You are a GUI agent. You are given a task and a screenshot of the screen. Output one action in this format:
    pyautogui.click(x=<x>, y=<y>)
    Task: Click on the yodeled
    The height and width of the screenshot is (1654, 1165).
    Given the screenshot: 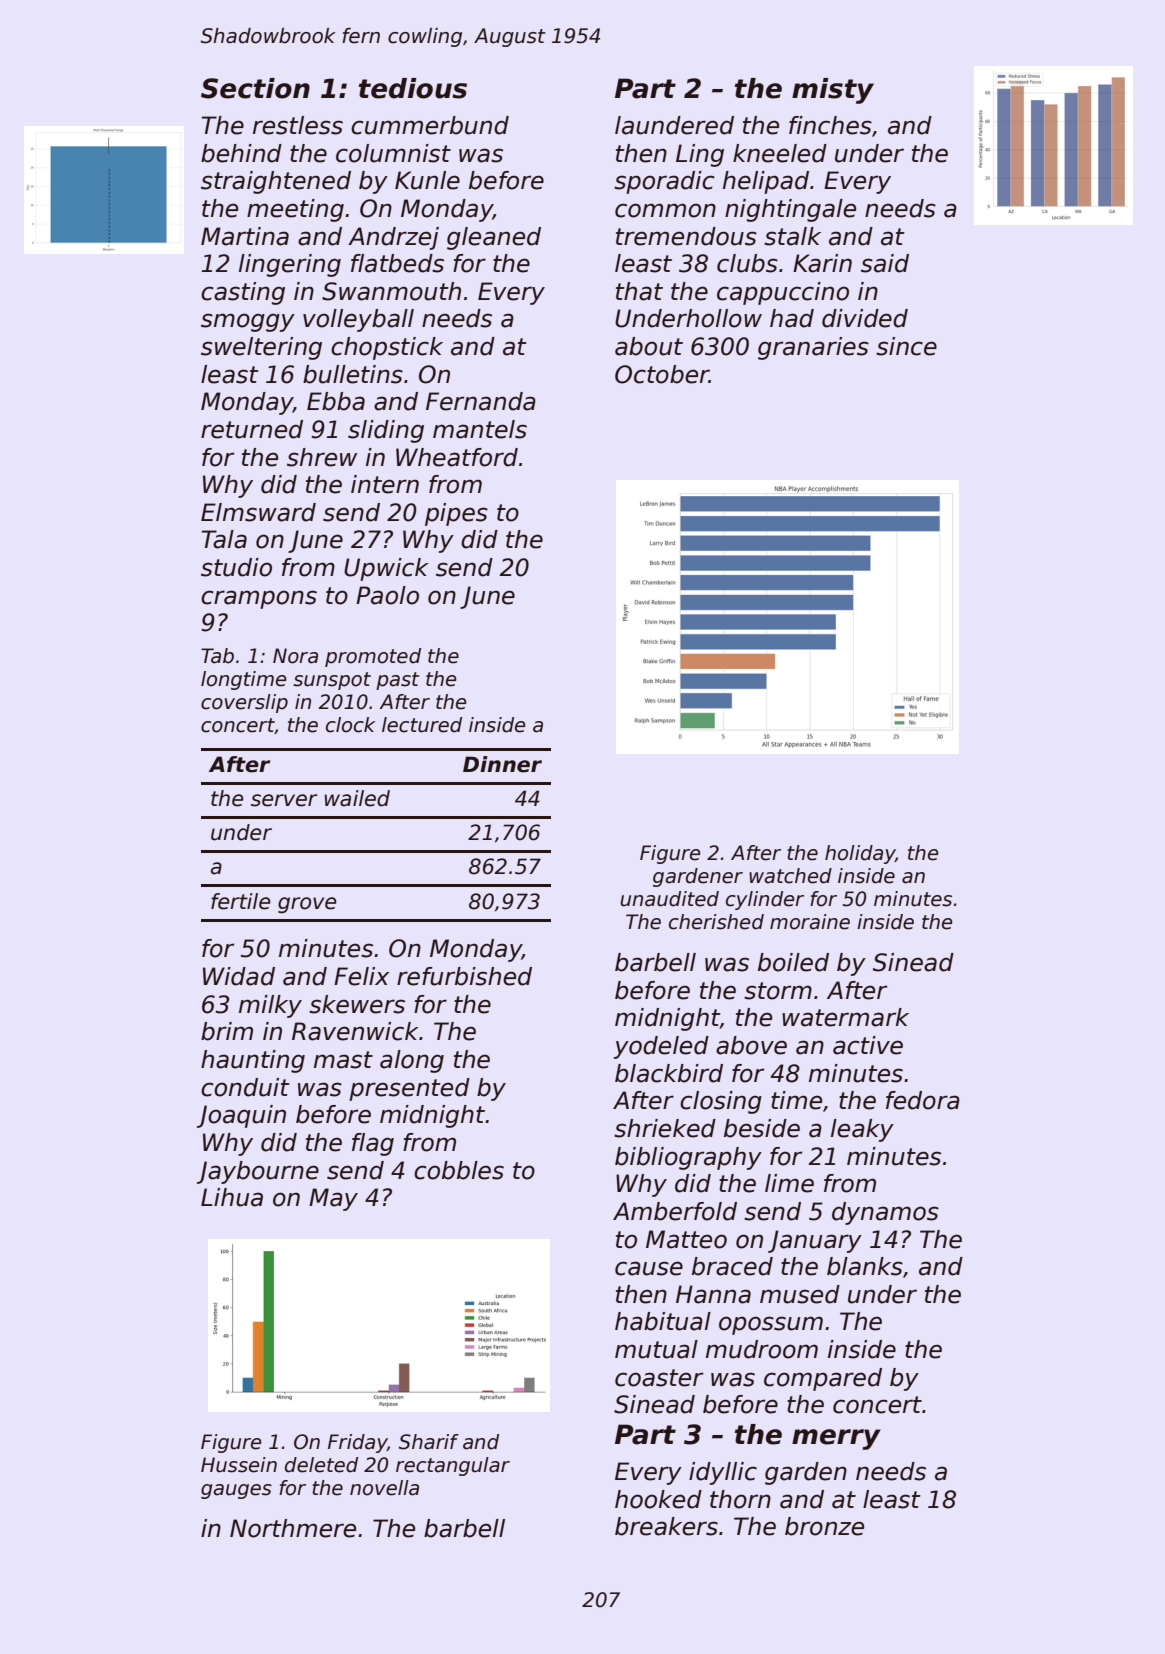 What is the action you would take?
    pyautogui.click(x=661, y=1047)
